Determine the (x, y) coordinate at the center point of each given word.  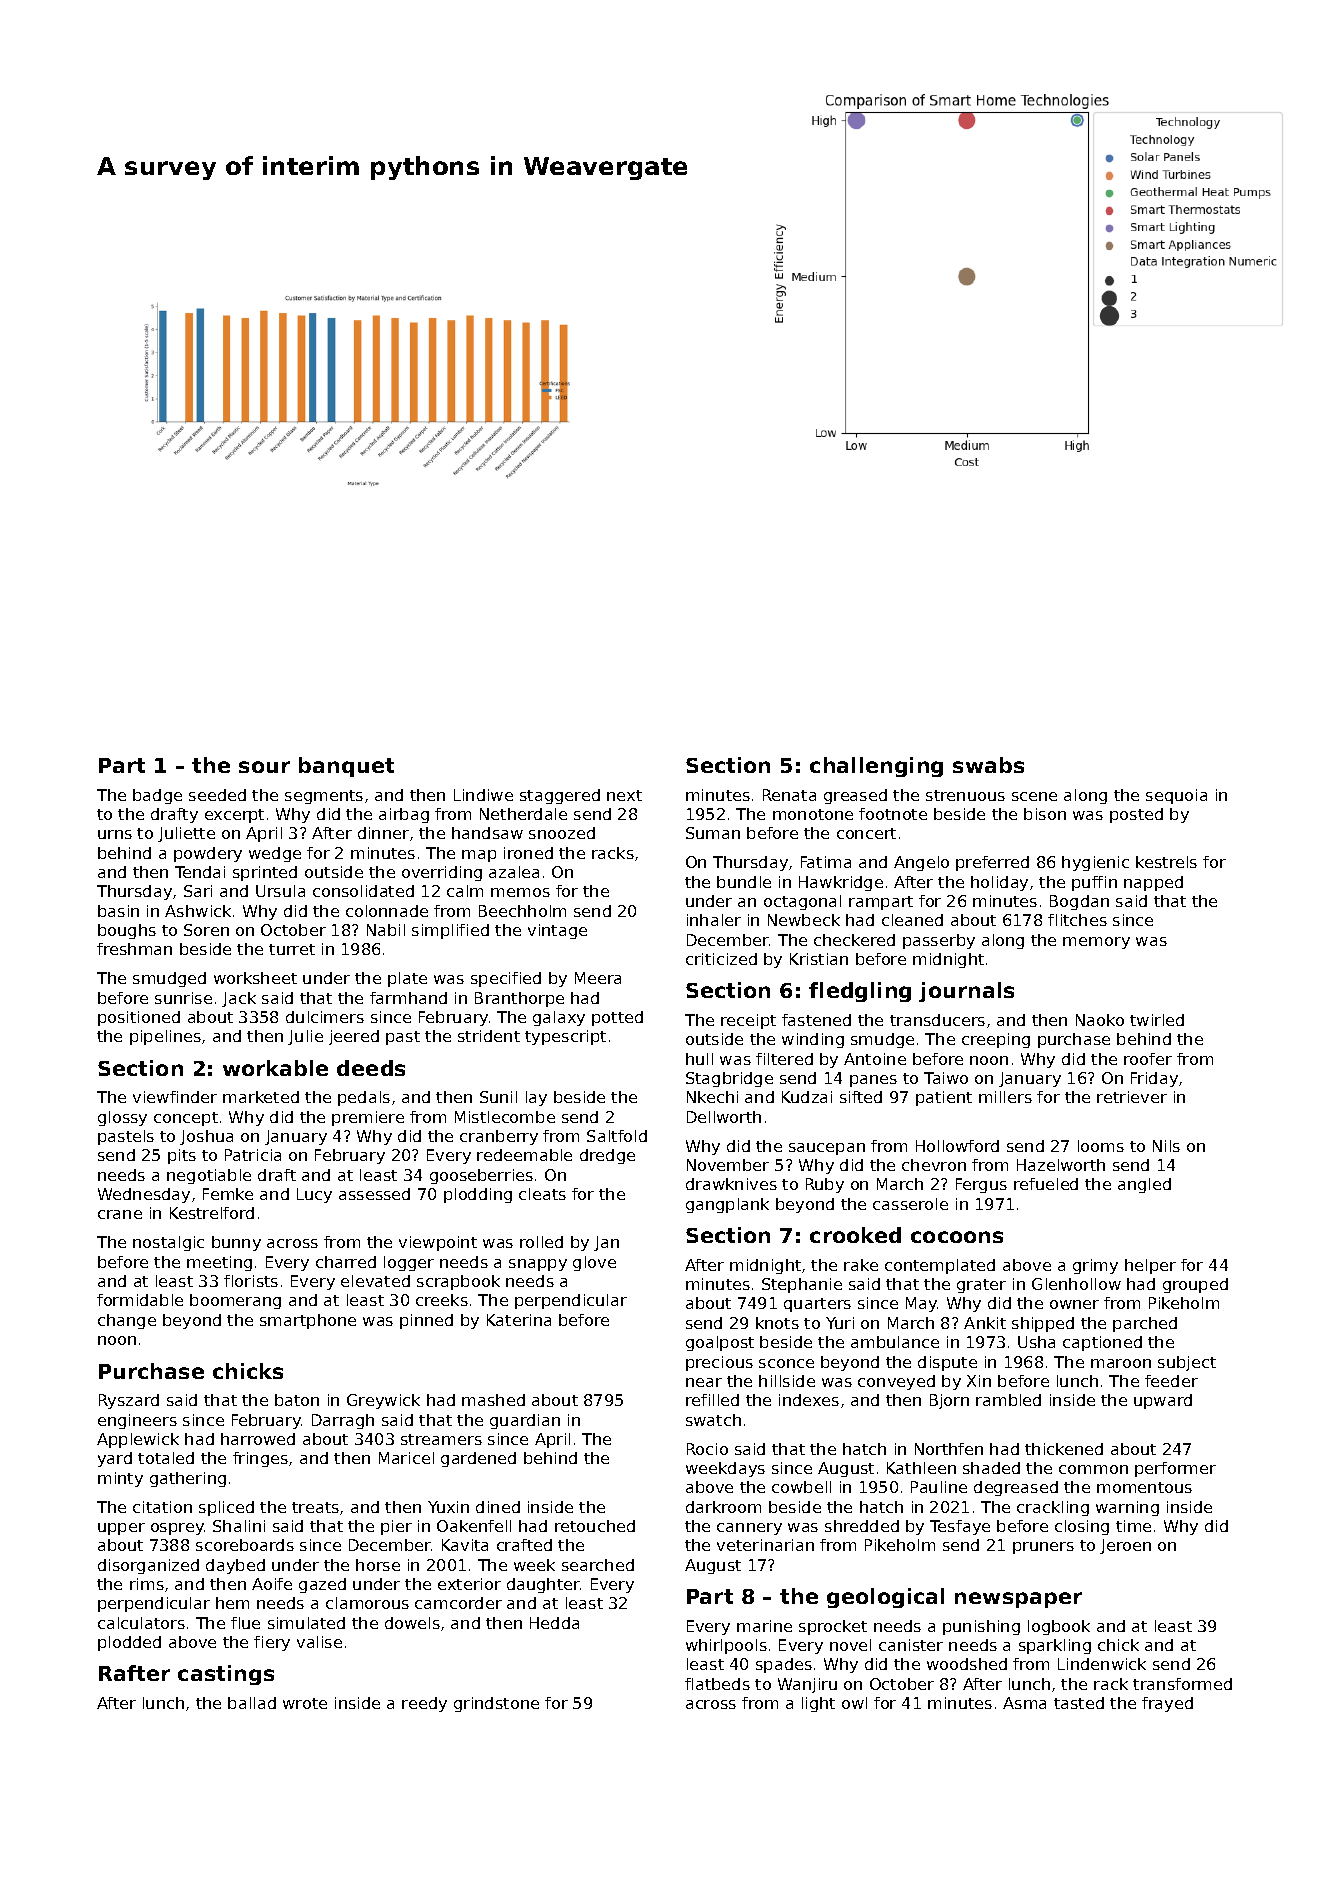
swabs (988, 765)
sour (264, 767)
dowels (412, 1623)
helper (1150, 1266)
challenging (876, 767)
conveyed (896, 1382)
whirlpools (726, 1646)
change (127, 1321)
